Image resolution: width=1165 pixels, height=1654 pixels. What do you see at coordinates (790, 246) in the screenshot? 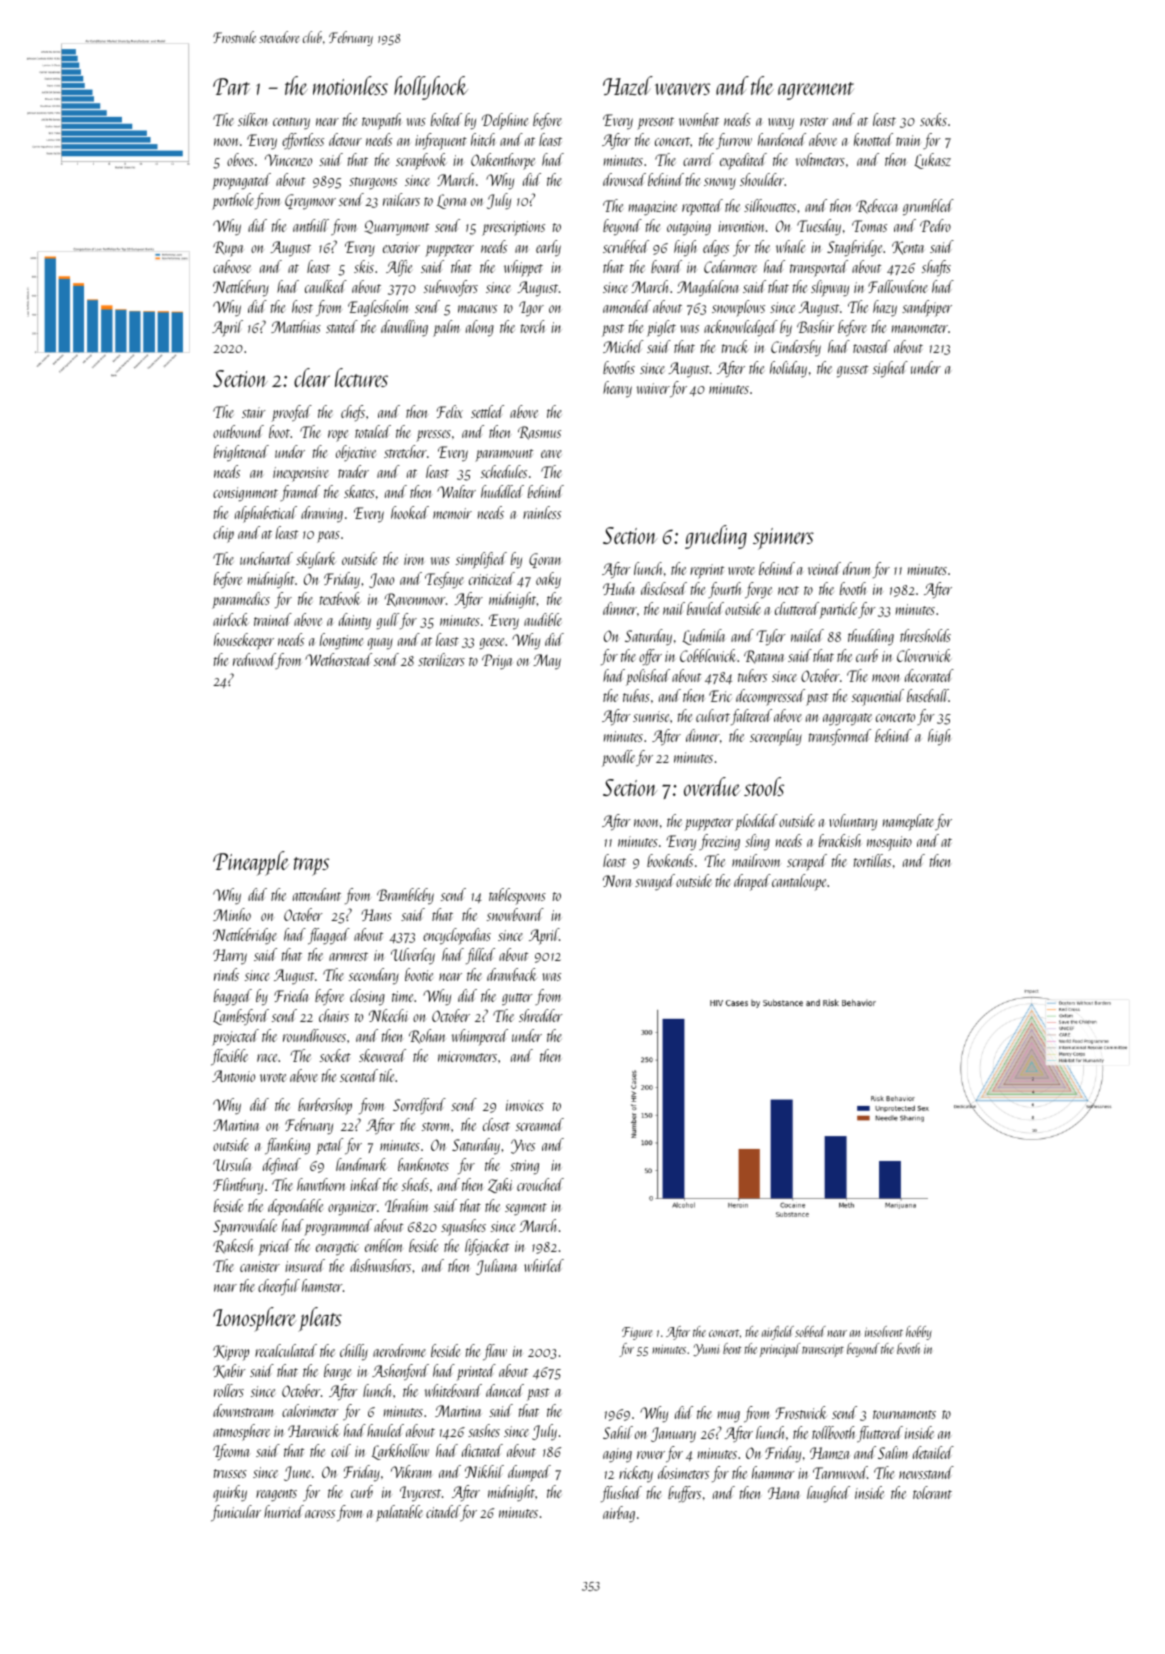
I see `whale` at bounding box center [790, 246].
